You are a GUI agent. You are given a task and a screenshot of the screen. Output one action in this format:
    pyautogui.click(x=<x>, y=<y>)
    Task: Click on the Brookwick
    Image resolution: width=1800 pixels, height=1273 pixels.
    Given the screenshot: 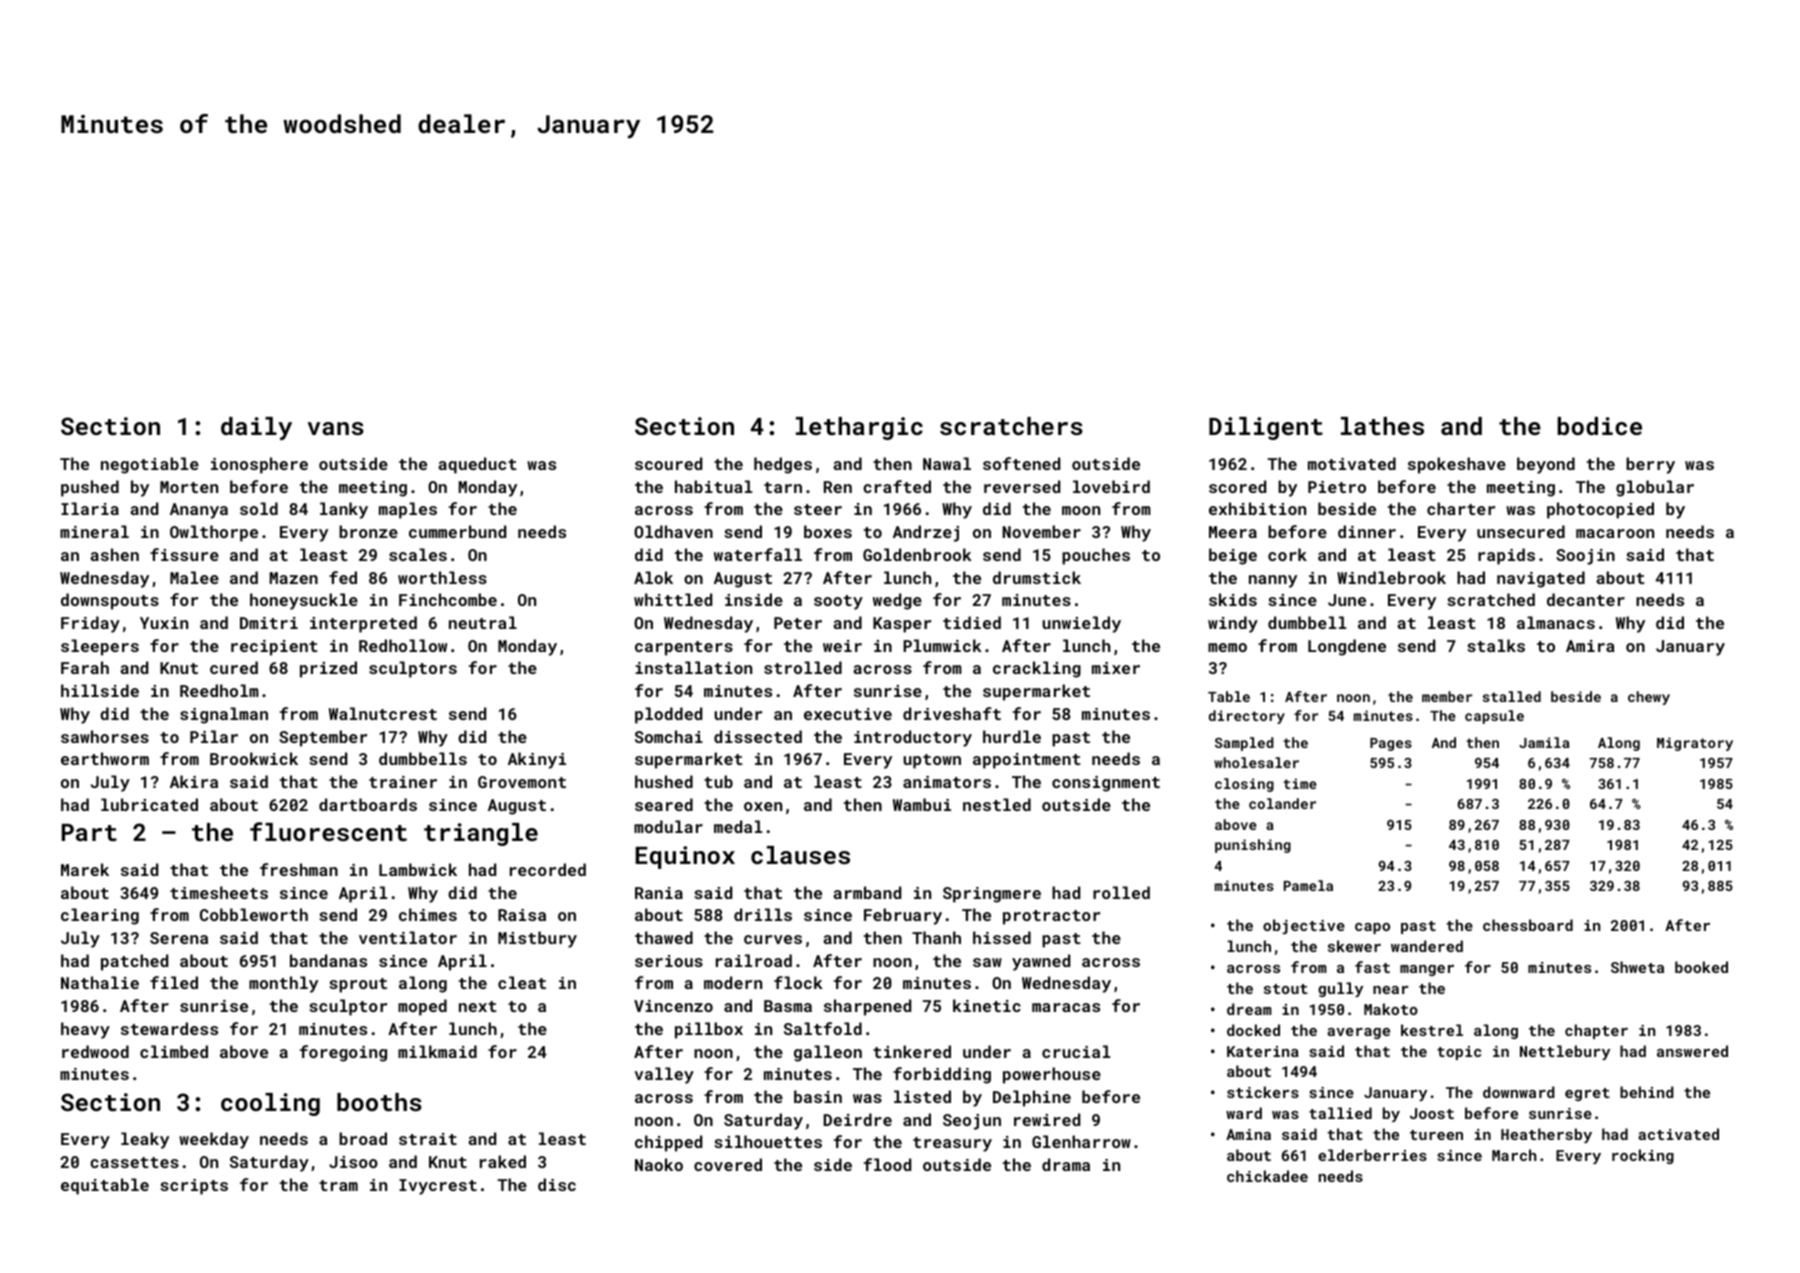 What is the action you would take?
    pyautogui.click(x=254, y=758)
